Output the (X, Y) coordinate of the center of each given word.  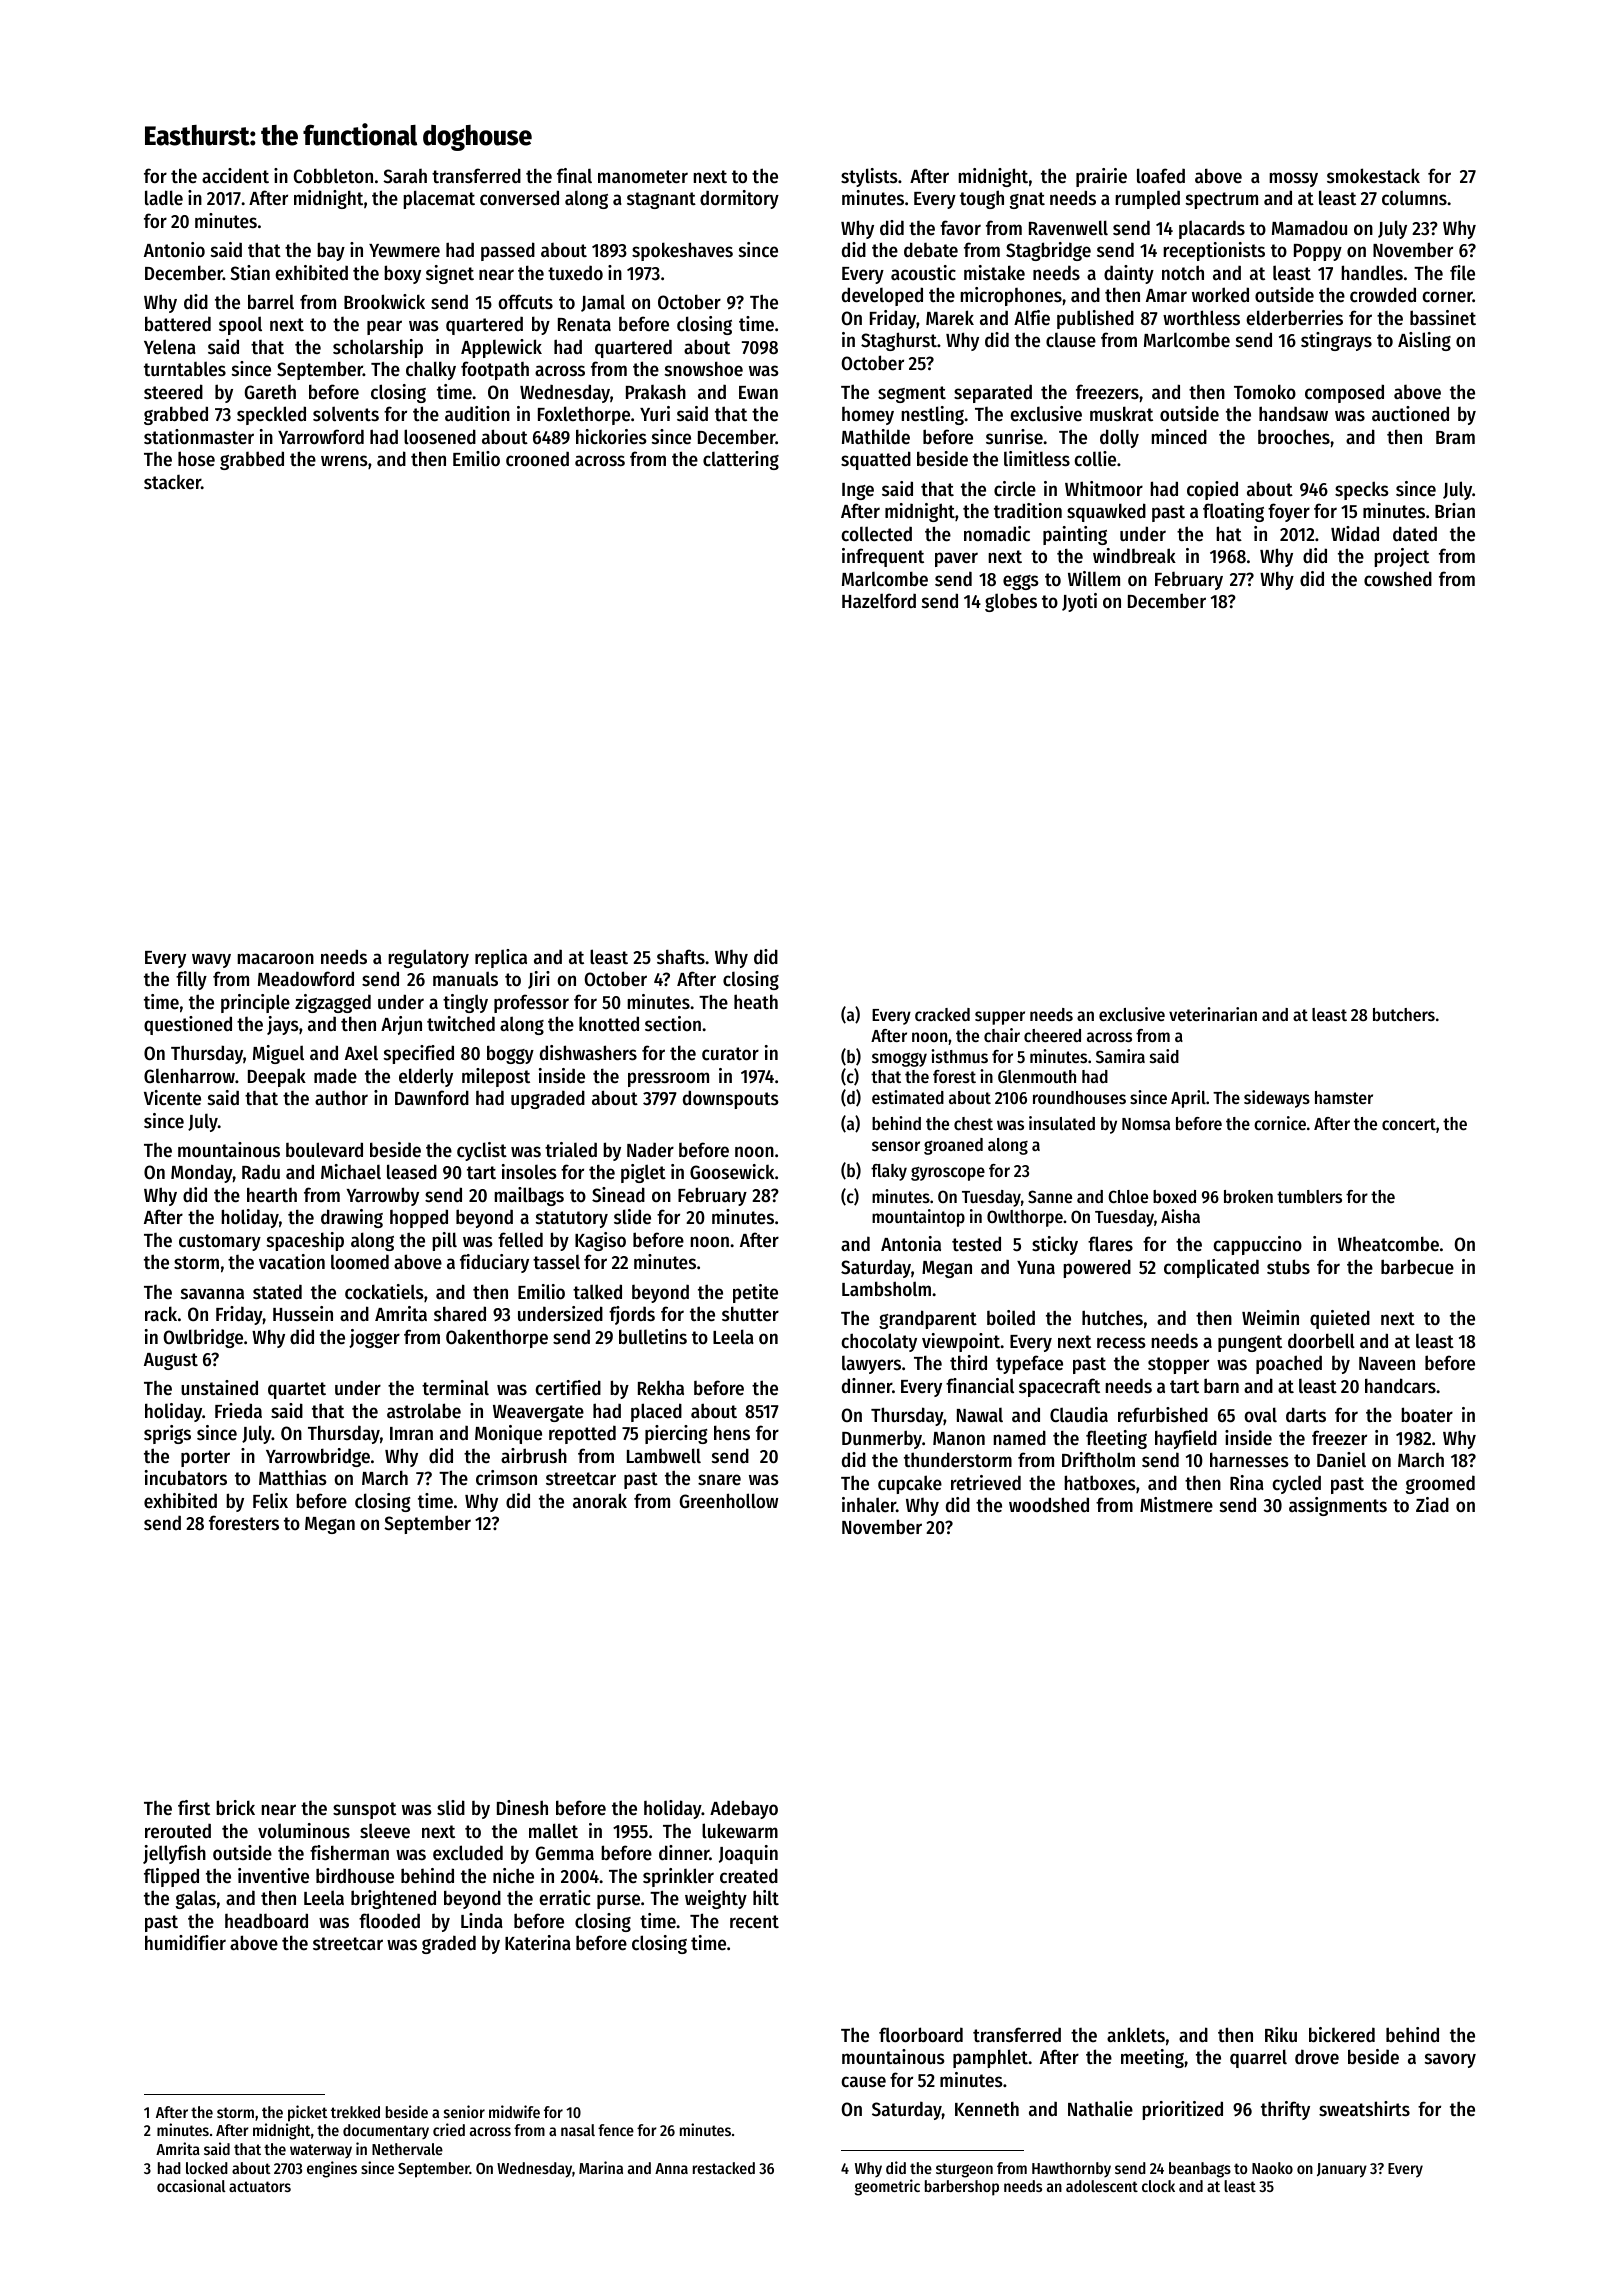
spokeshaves (682, 251)
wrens (344, 461)
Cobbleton (333, 176)
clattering (741, 460)
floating (1233, 512)
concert (1409, 1124)
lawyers (871, 1364)
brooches (1294, 437)
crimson (506, 1478)
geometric (887, 2187)
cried (449, 2129)
